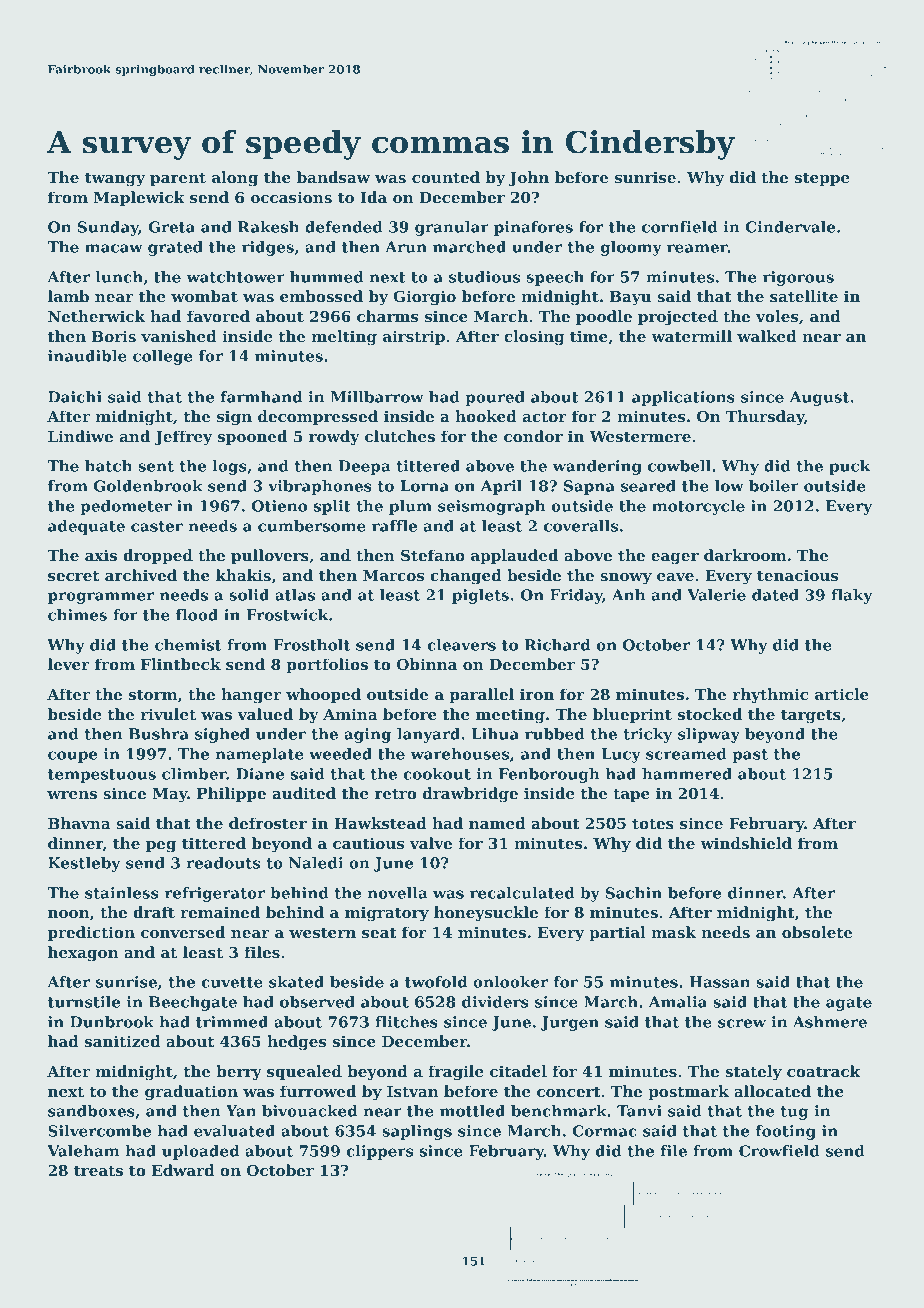 This document has height=1308, width=924. Describe the element at coordinates (446, 177) in the document. I see `counted` at that location.
